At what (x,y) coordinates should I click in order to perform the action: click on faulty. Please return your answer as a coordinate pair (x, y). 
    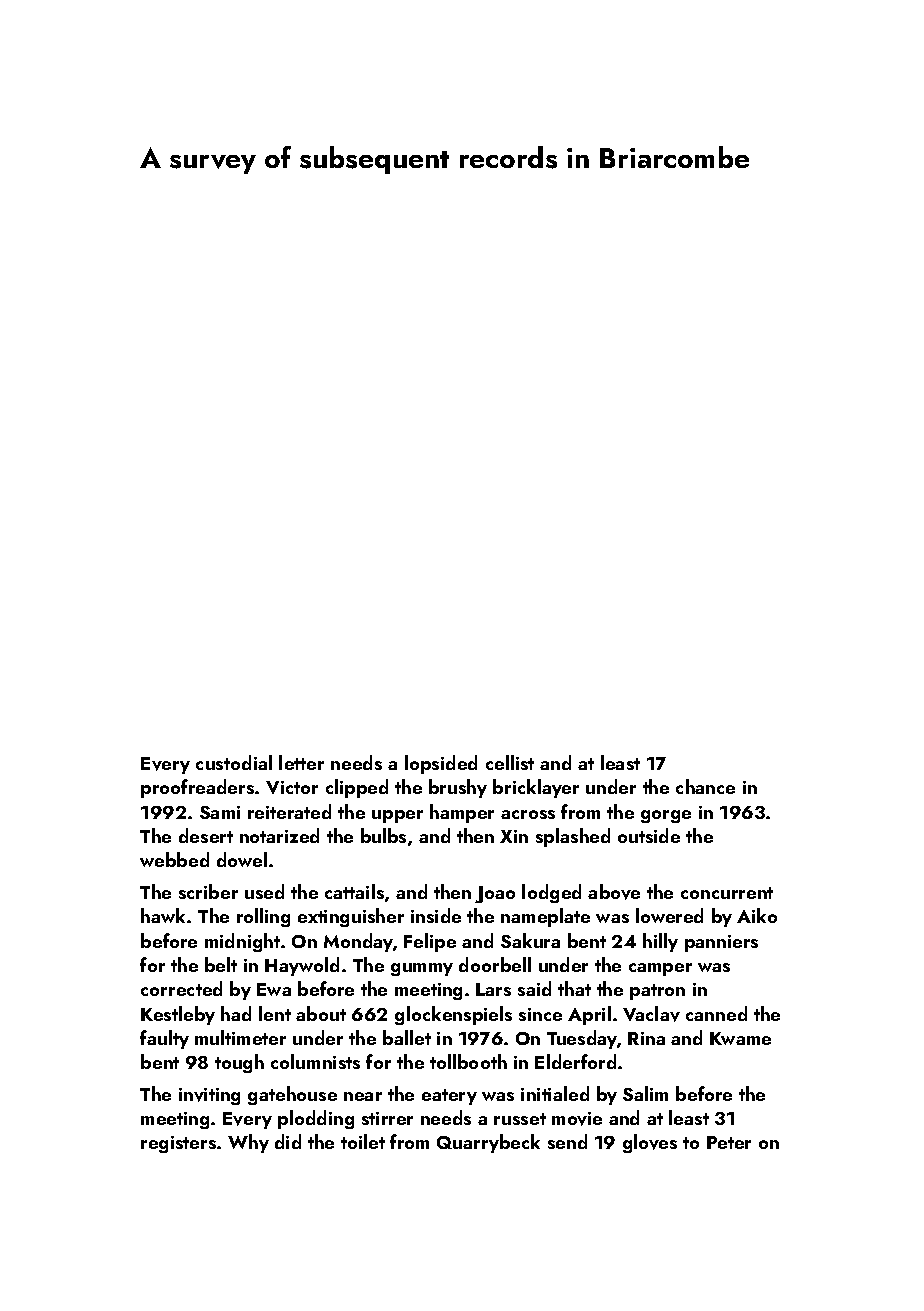
    Looking at the image, I should click on (164, 1039).
